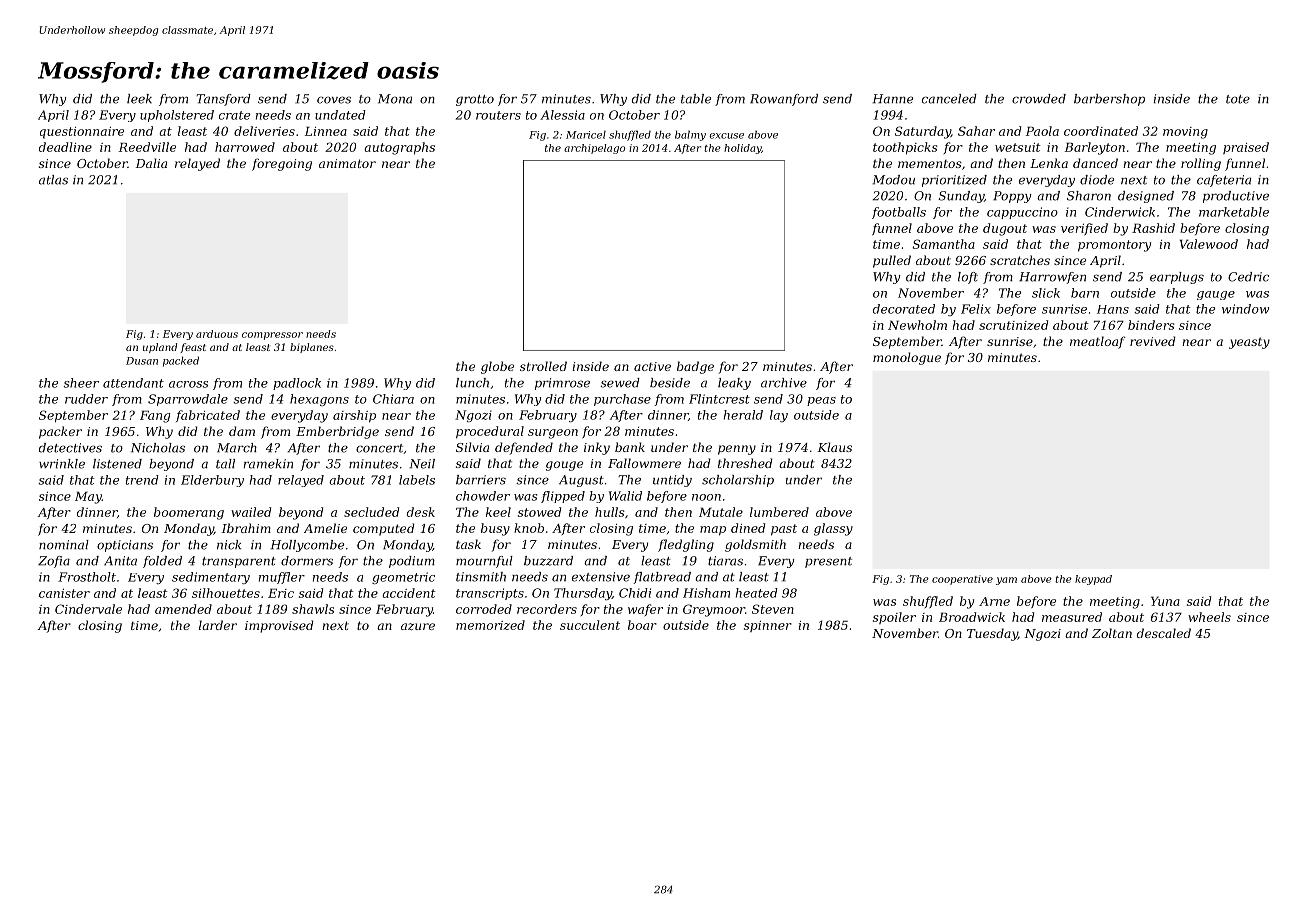 The width and height of the screenshot is (1308, 924). What do you see at coordinates (395, 99) in the screenshot?
I see `Mona` at bounding box center [395, 99].
